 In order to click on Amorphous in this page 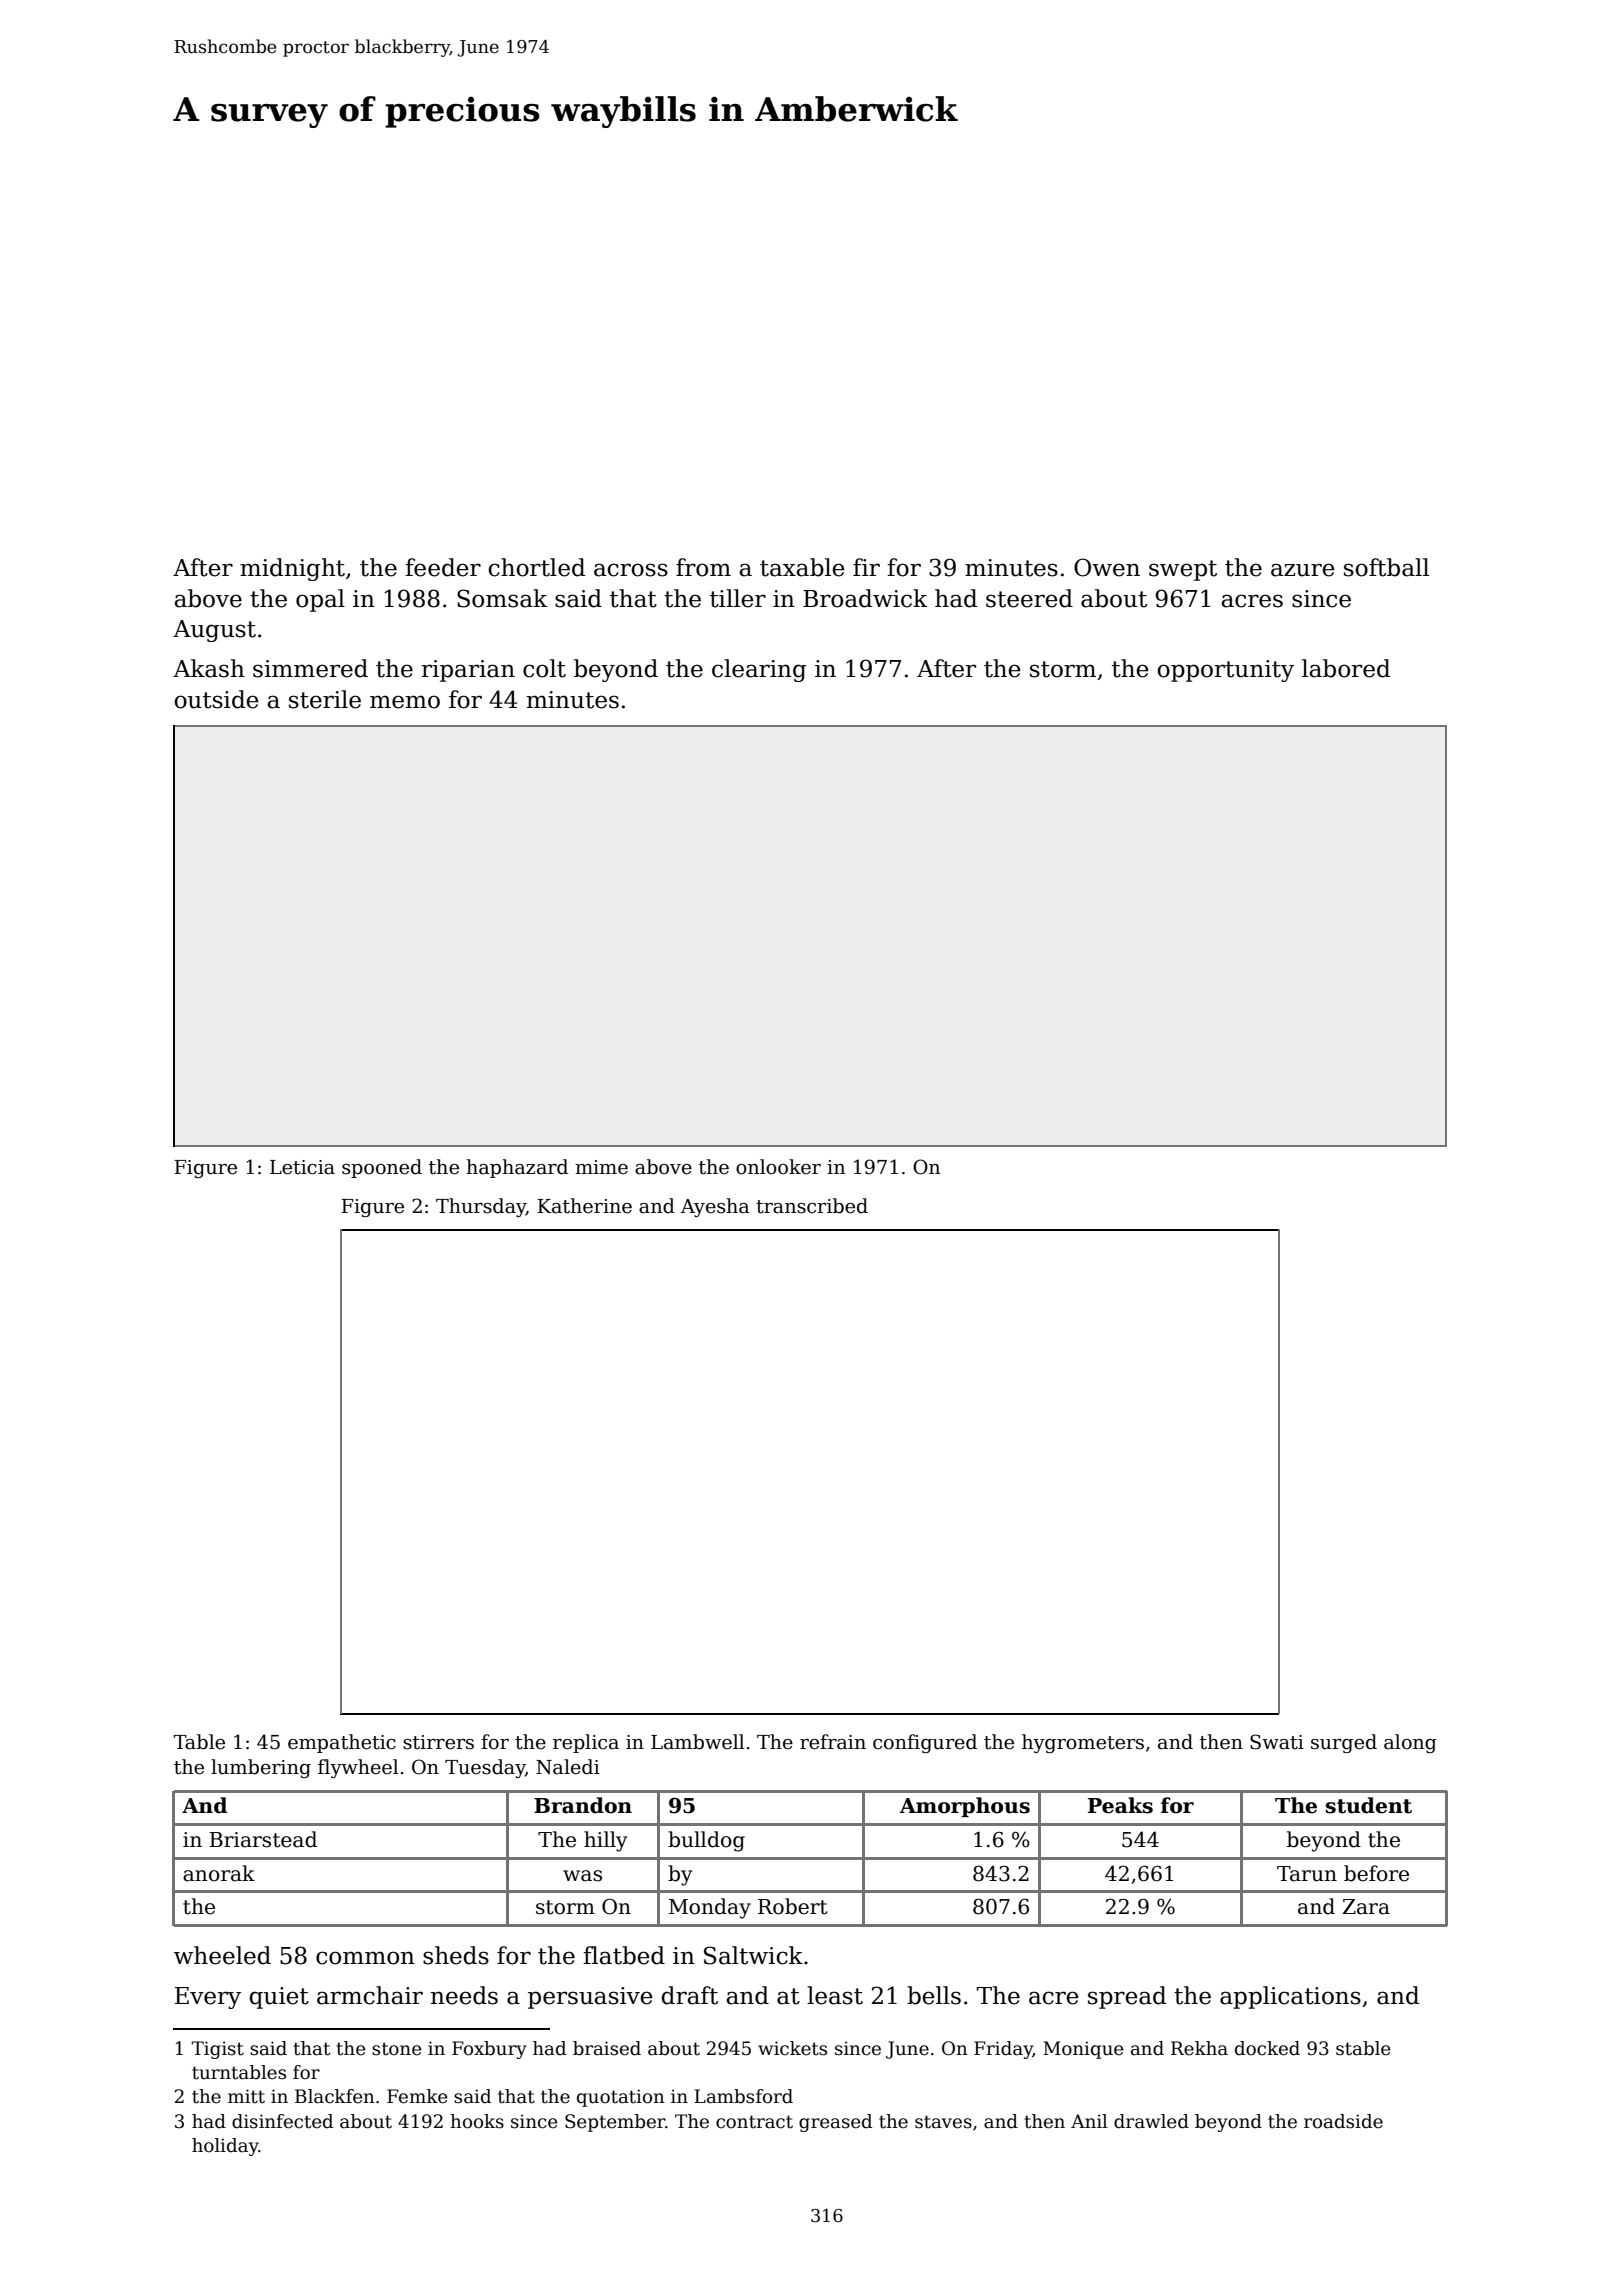, I will do `click(964, 1807)`.
